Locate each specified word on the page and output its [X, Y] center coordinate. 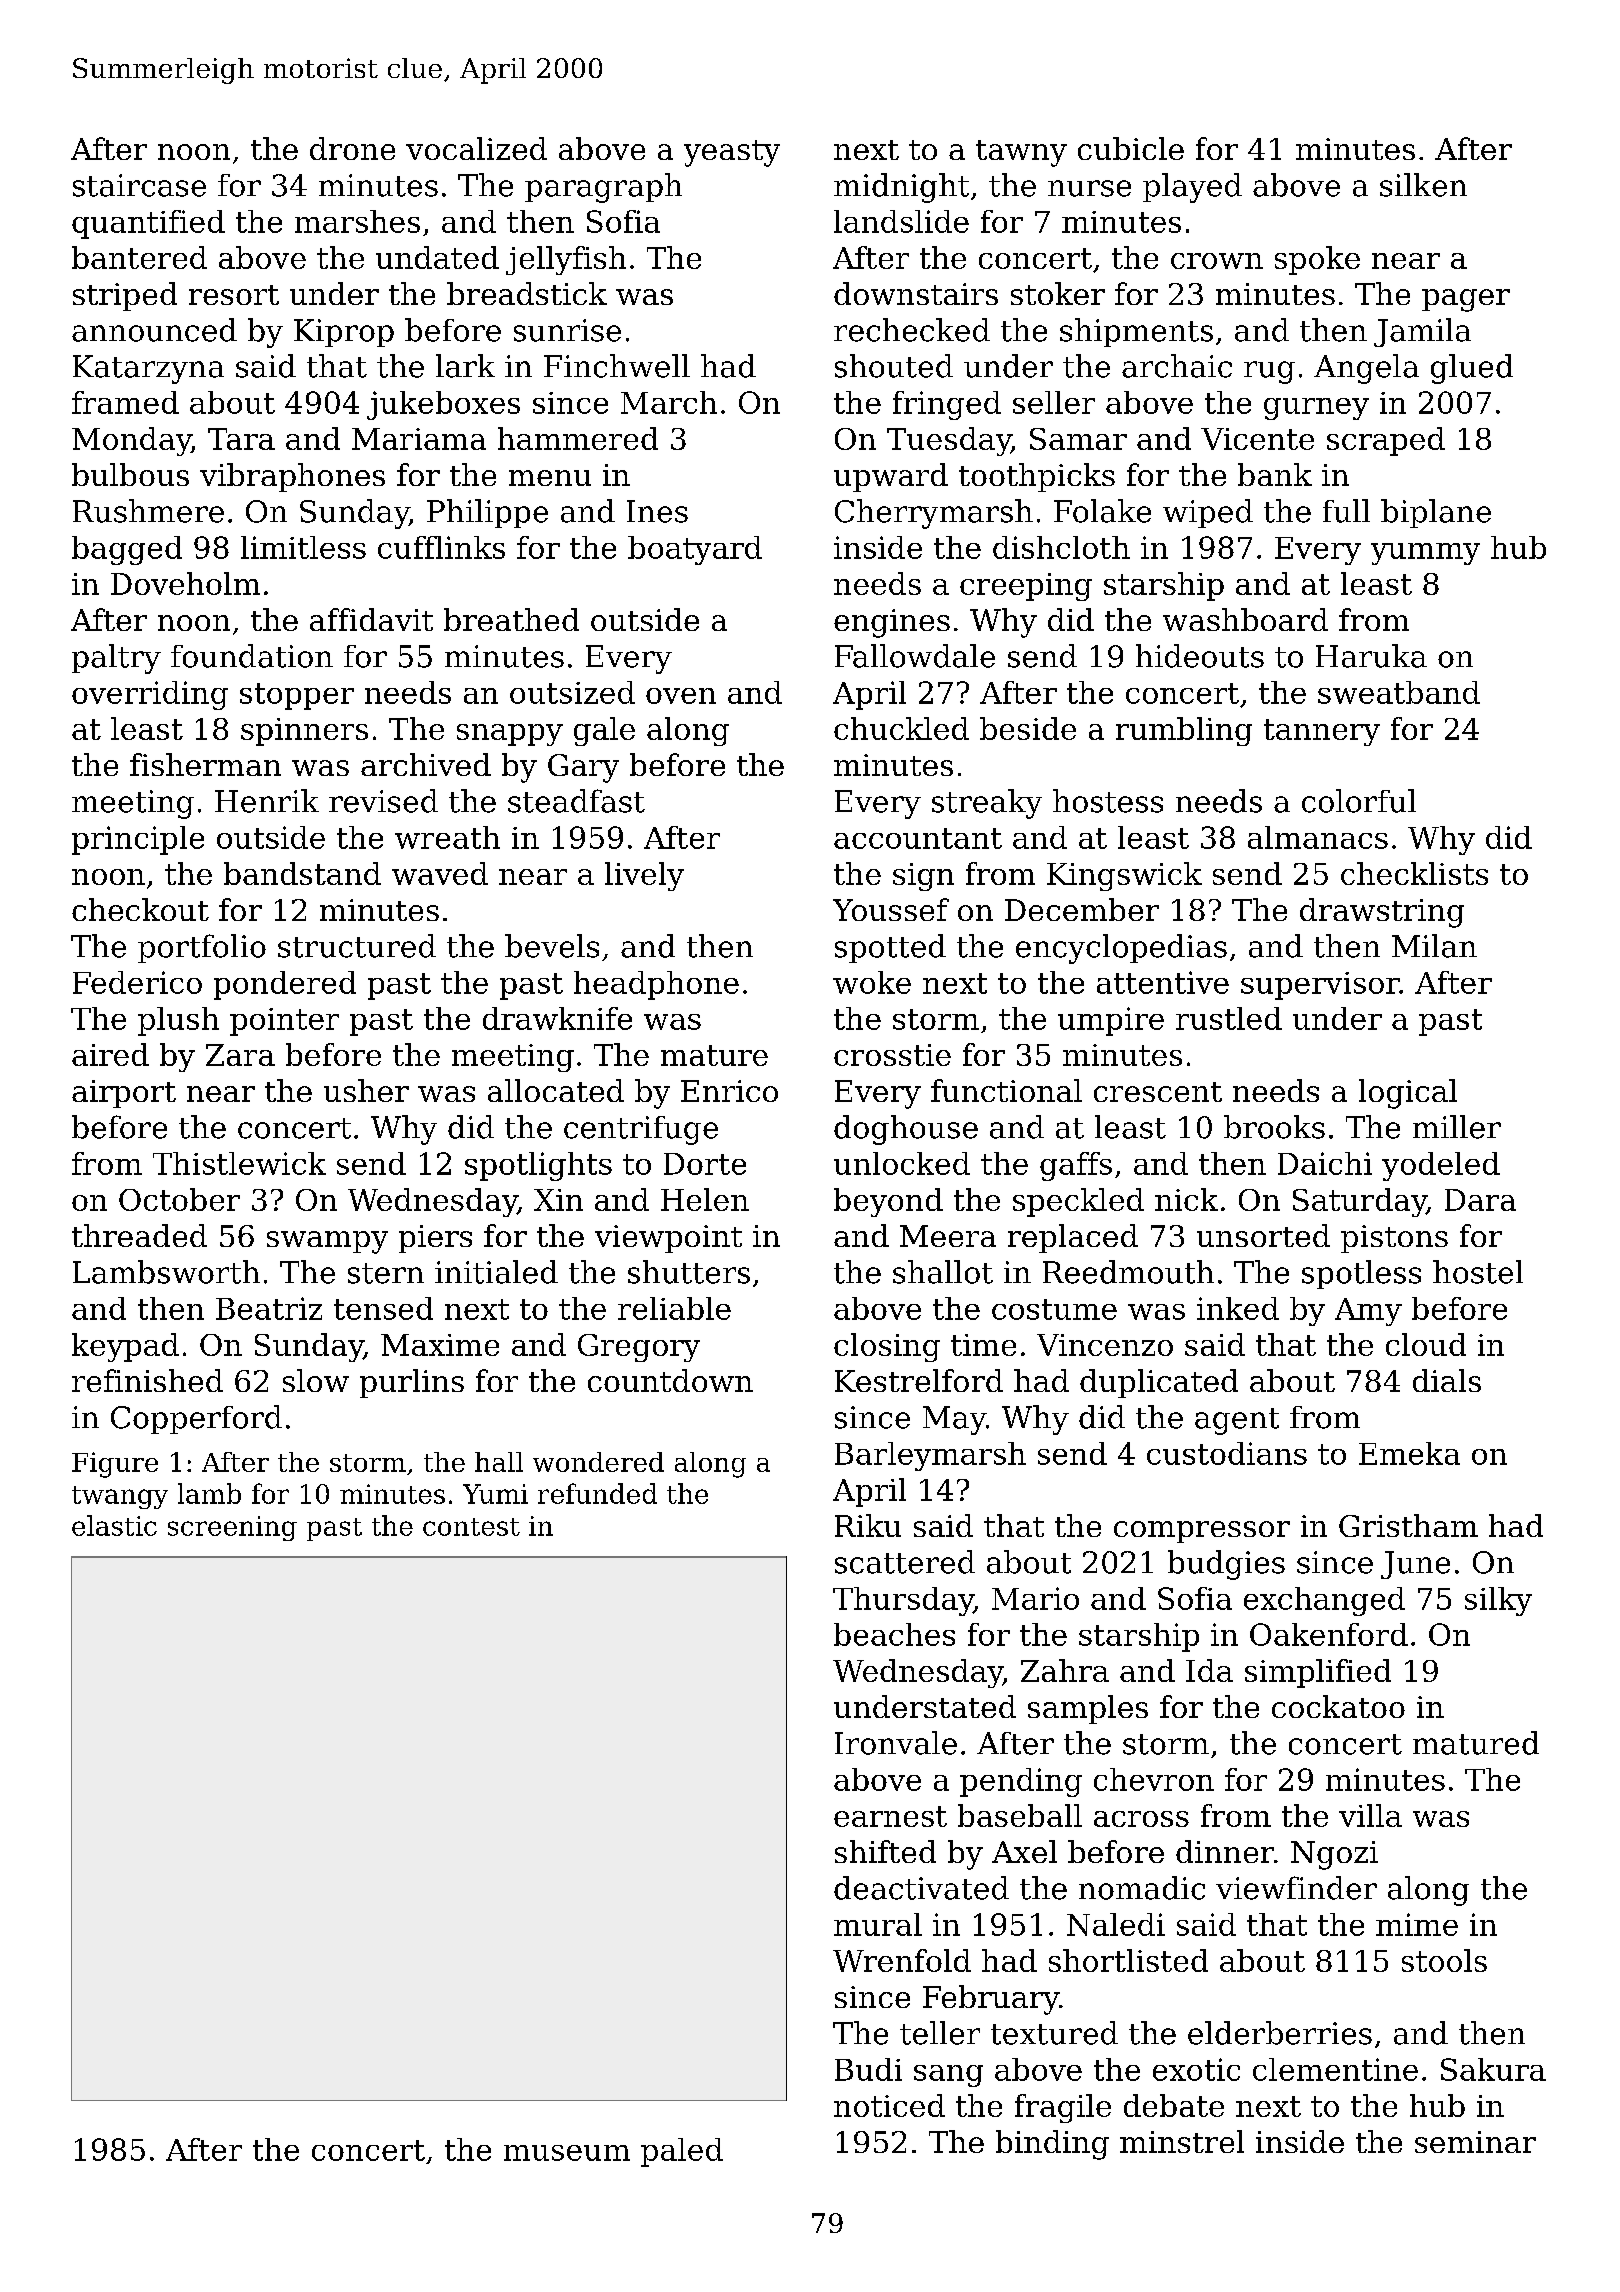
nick [1186, 1199]
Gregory [639, 1348]
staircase [139, 185]
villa [1370, 1815]
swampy [327, 1242]
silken [1423, 185]
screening [232, 1528]
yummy [1425, 554]
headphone [656, 985]
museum [567, 2153]
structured [357, 946]
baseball [1020, 1815]
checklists [1414, 873]
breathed [511, 619]
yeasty [732, 153]
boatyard [695, 550]
